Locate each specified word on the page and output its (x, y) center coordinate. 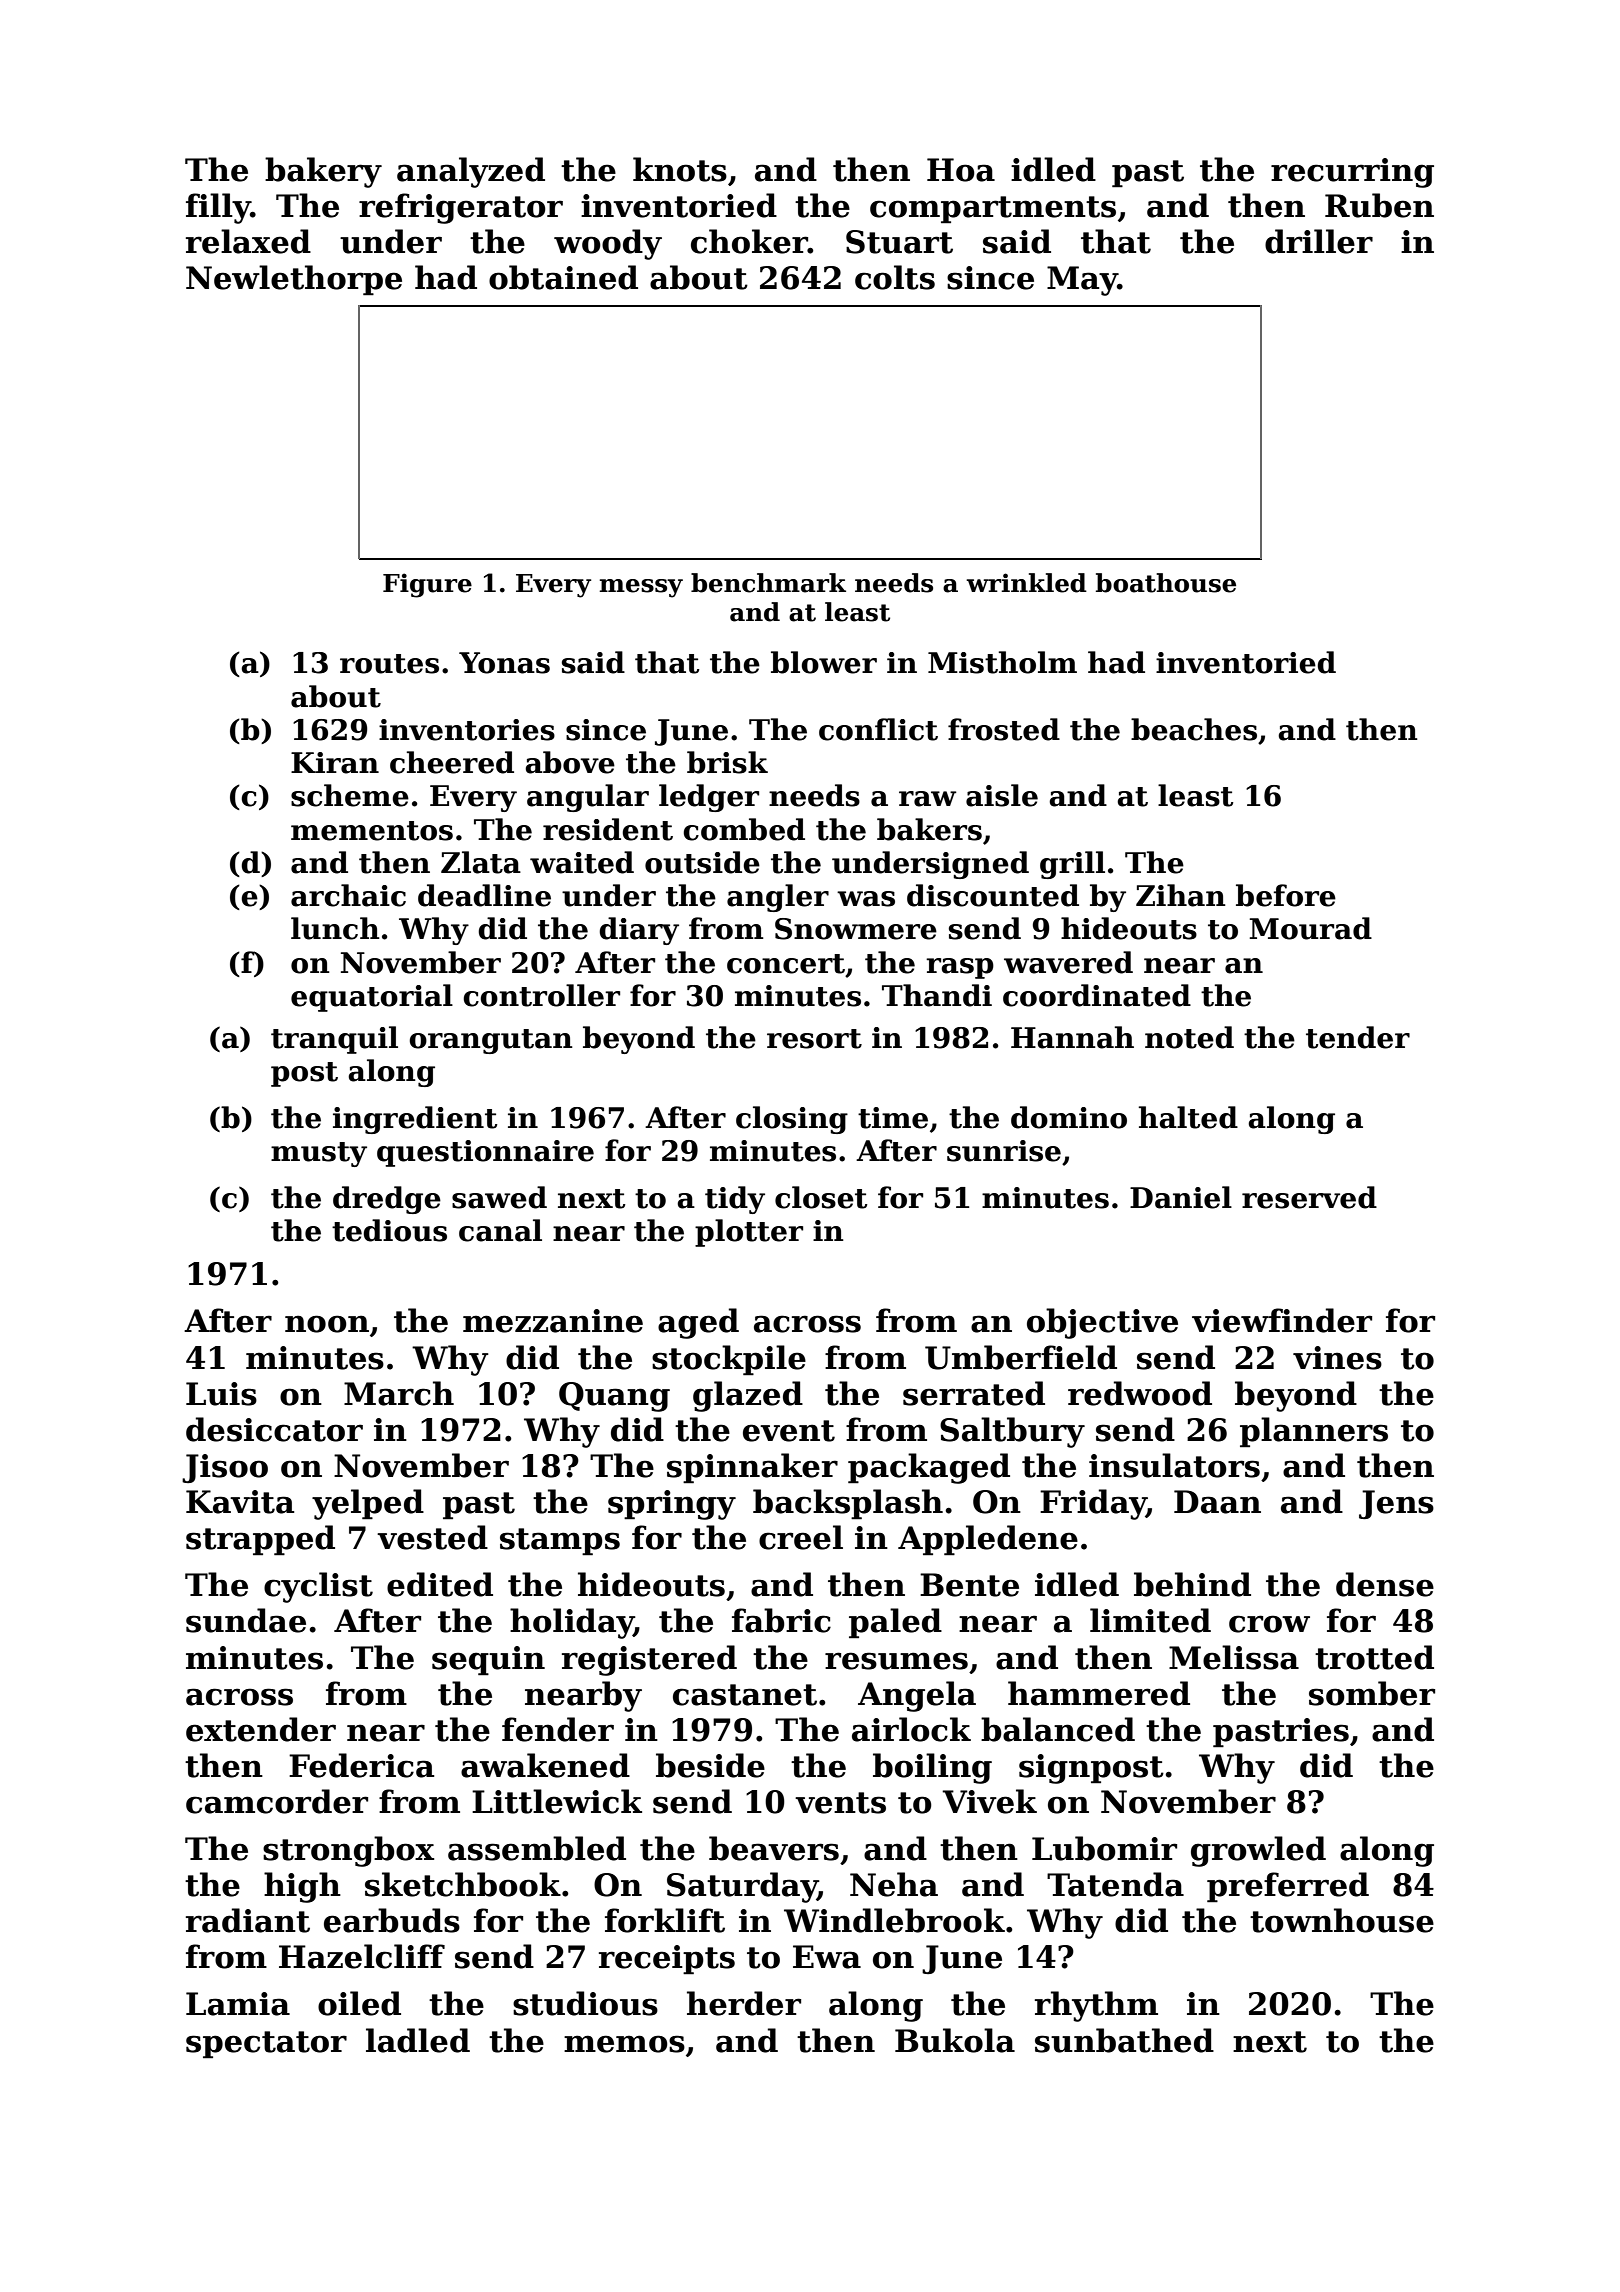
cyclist (318, 1587)
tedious (389, 1230)
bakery (323, 172)
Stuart (899, 242)
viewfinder (1282, 1320)
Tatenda (1115, 1884)
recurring (1352, 173)
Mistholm (1002, 662)
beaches (1194, 729)
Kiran (335, 763)
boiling (932, 1768)
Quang (614, 1397)
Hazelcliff (362, 1956)
